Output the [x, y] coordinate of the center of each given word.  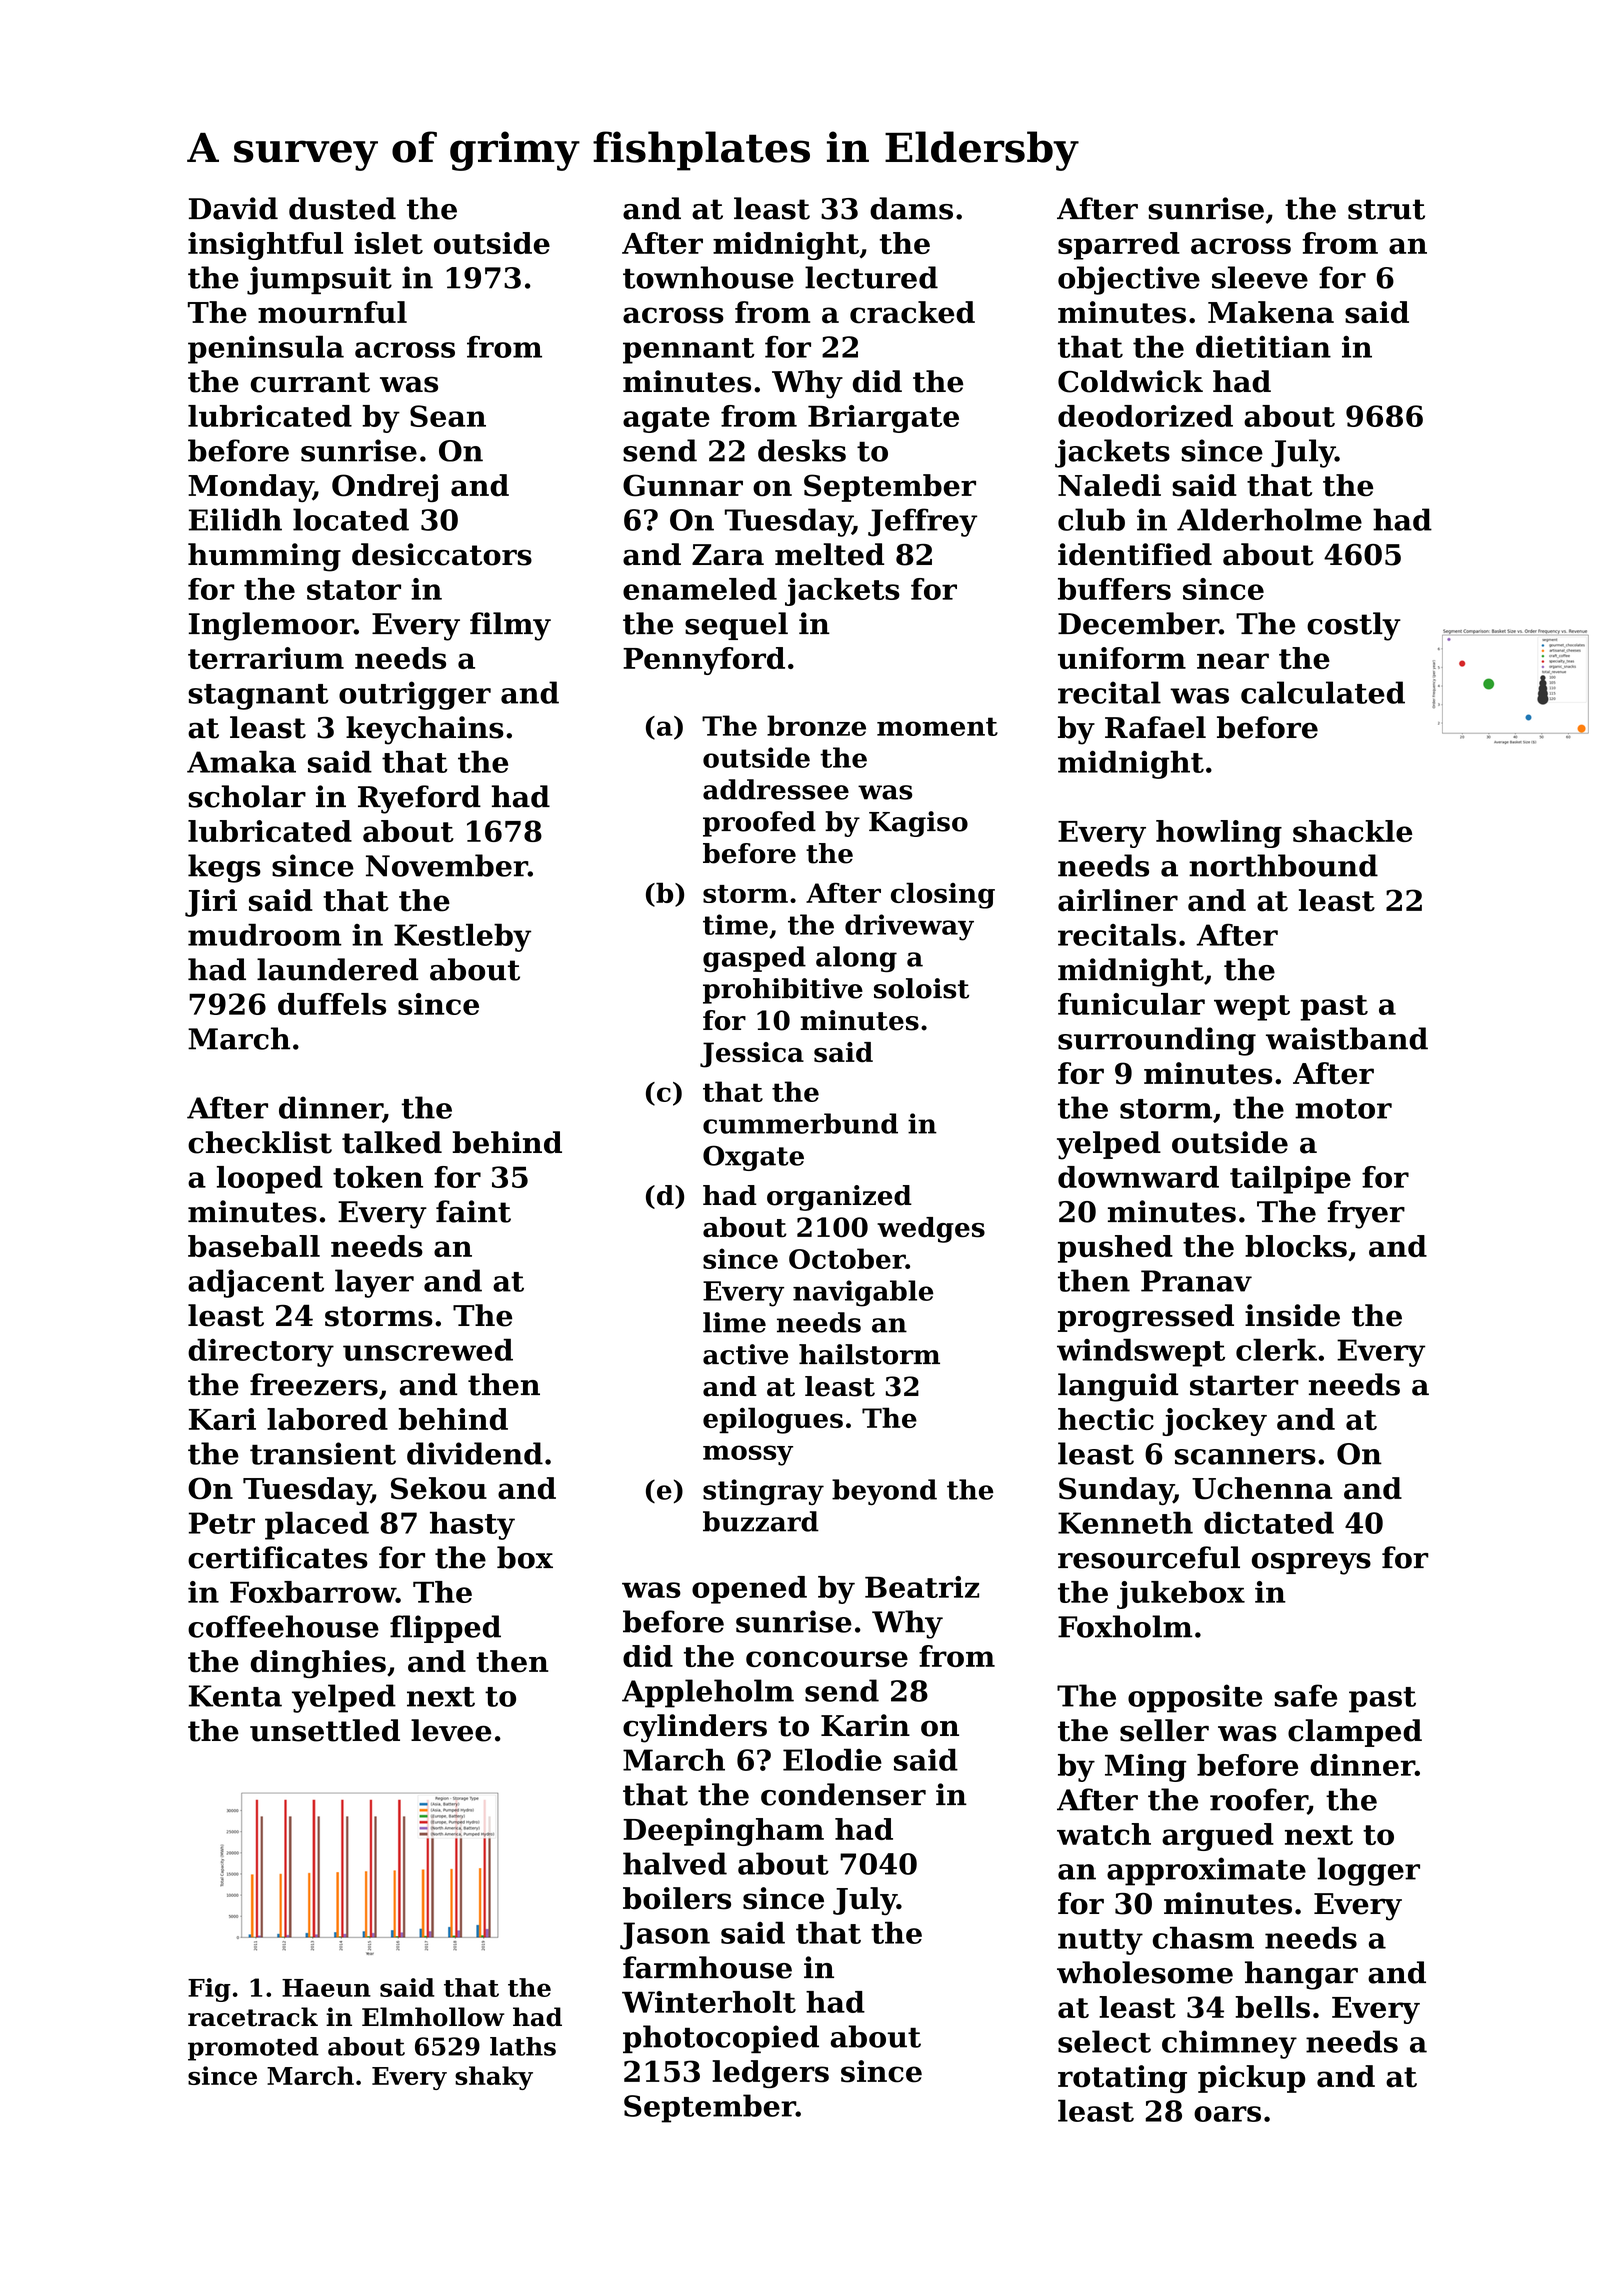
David [233, 208]
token [378, 1177]
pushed [1115, 1249]
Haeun [326, 1988]
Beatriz [922, 1587]
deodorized [1145, 416]
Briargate [883, 419]
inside [1292, 1315]
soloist [921, 988]
